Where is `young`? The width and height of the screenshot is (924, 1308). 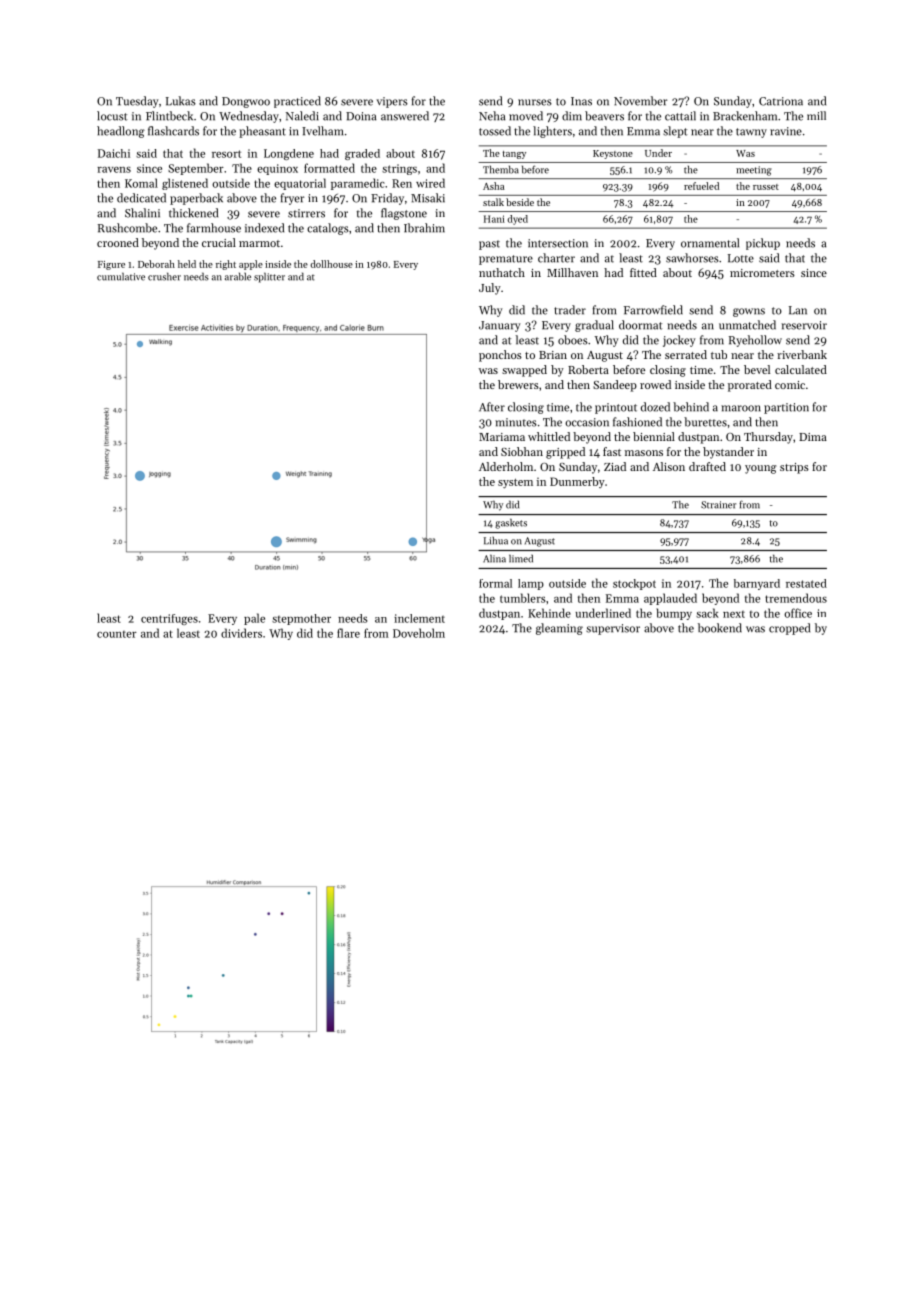 young is located at coordinates (760, 469).
